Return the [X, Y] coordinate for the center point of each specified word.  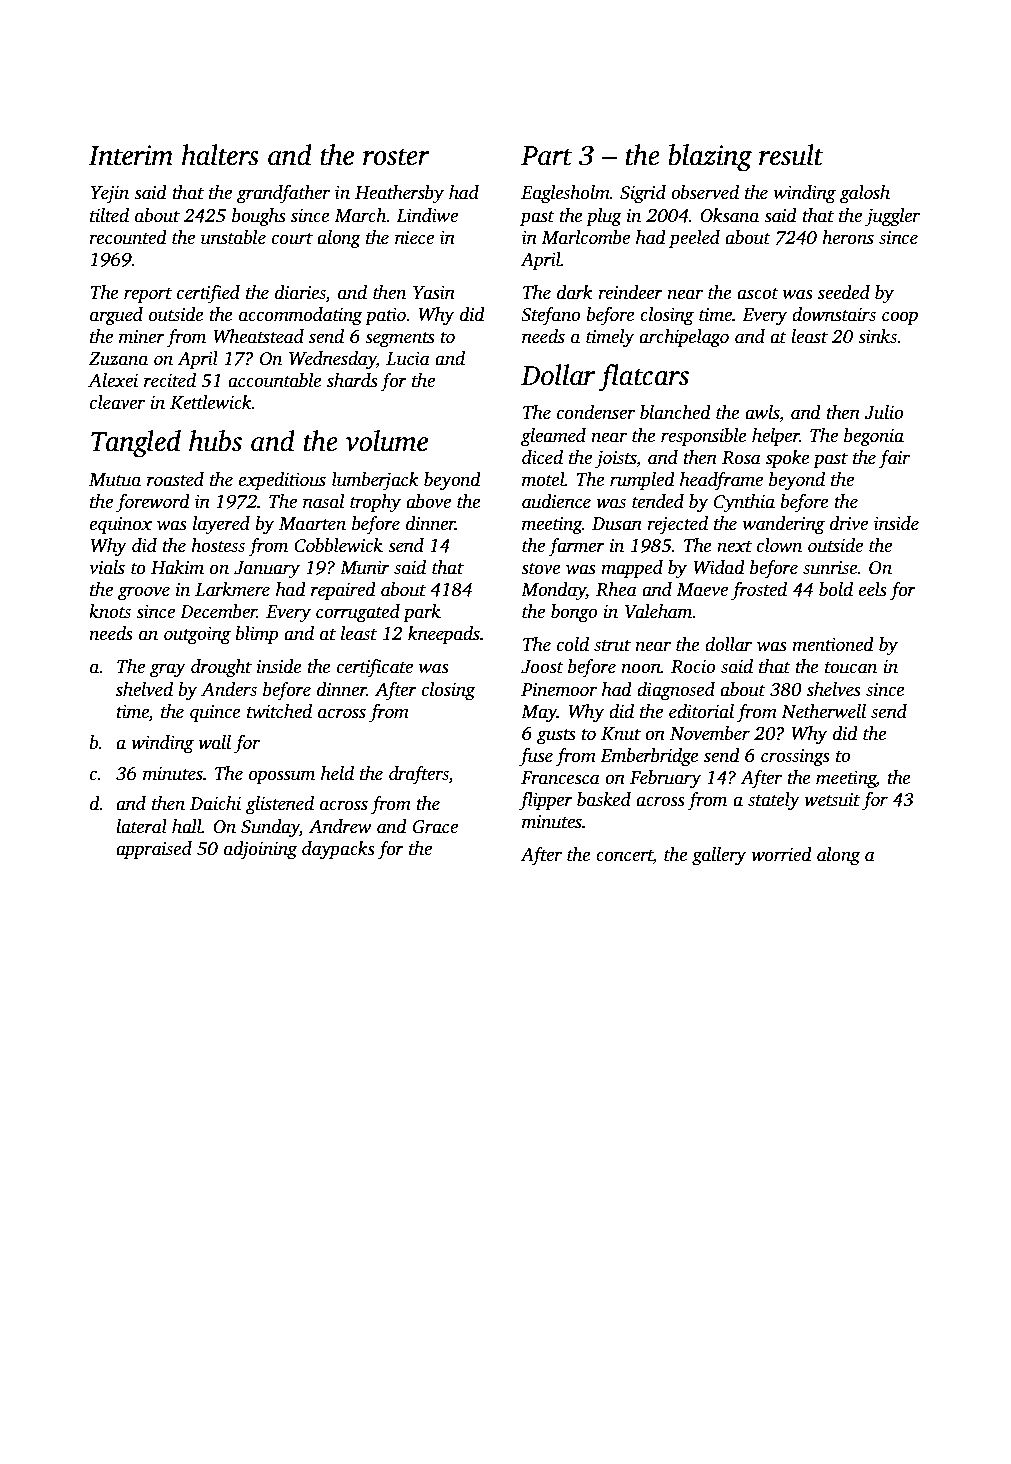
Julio [883, 412]
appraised [154, 850]
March [360, 215]
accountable [275, 380]
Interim [131, 155]
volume [386, 441]
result [791, 155]
